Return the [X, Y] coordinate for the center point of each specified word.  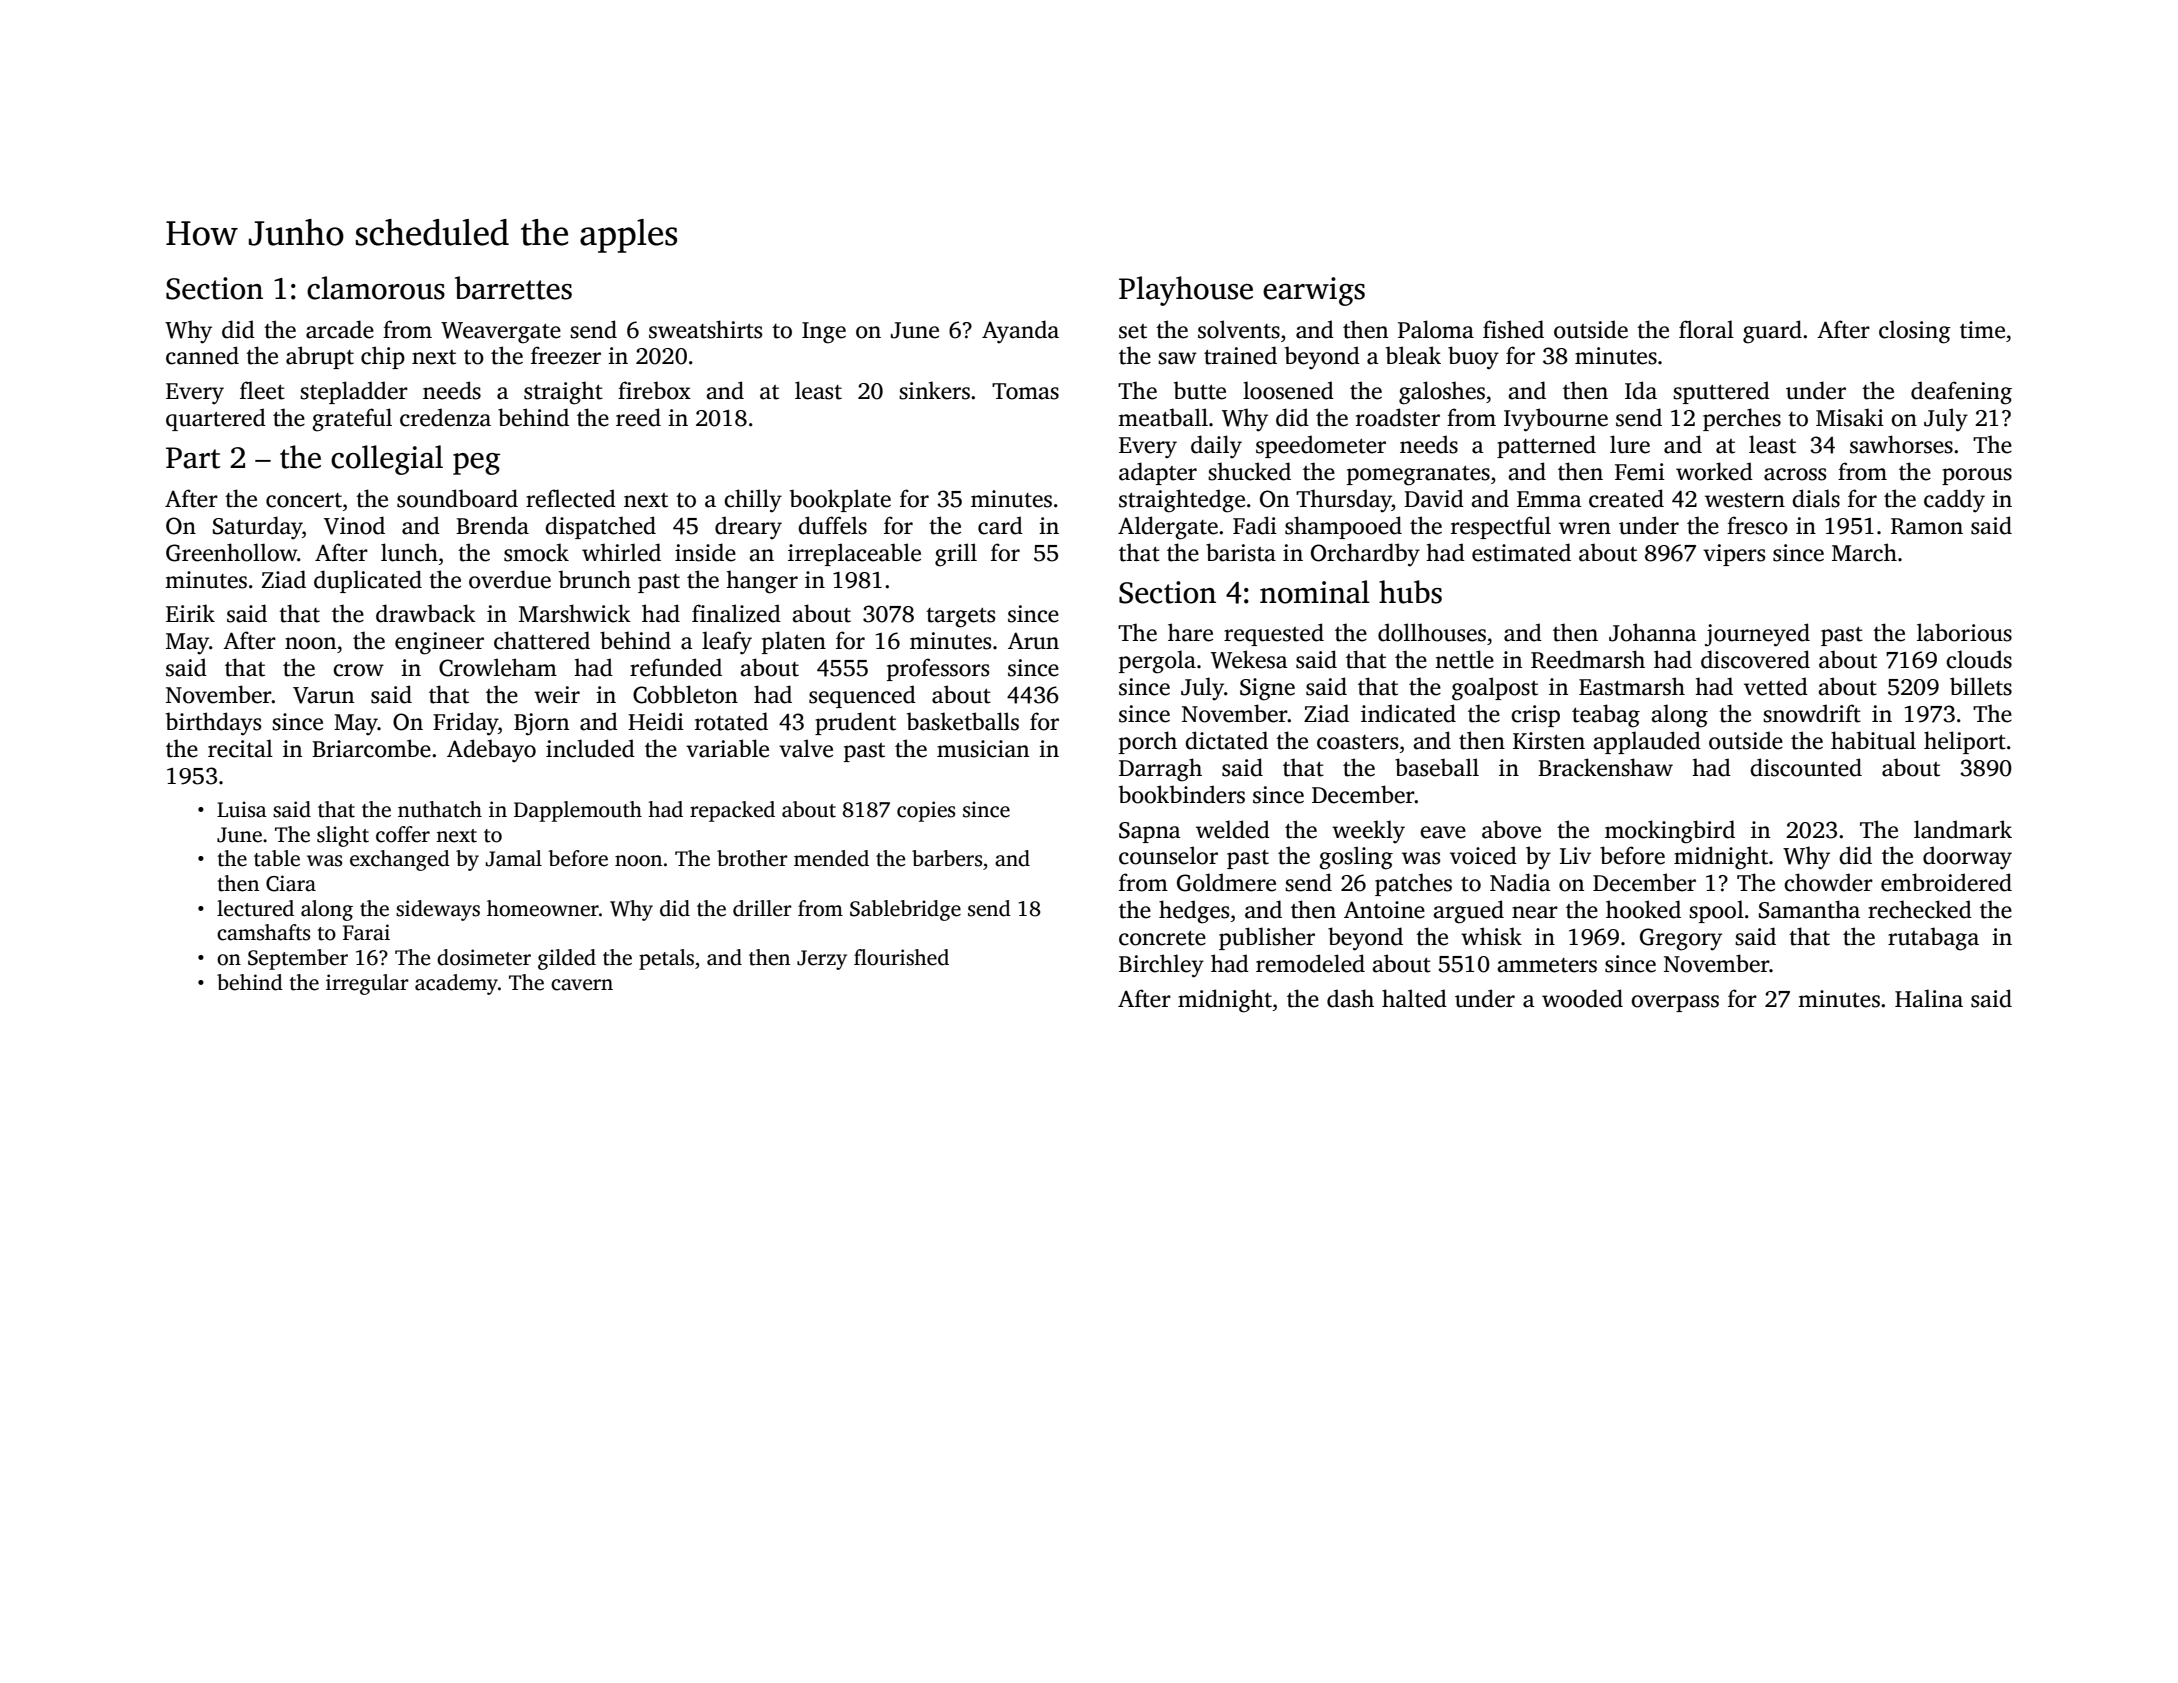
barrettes [513, 288]
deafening [1961, 393]
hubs [1410, 592]
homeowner [543, 908]
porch [1148, 742]
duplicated [368, 581]
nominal [1315, 592]
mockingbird [1670, 832]
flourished [901, 957]
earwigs [1314, 291]
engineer [439, 643]
